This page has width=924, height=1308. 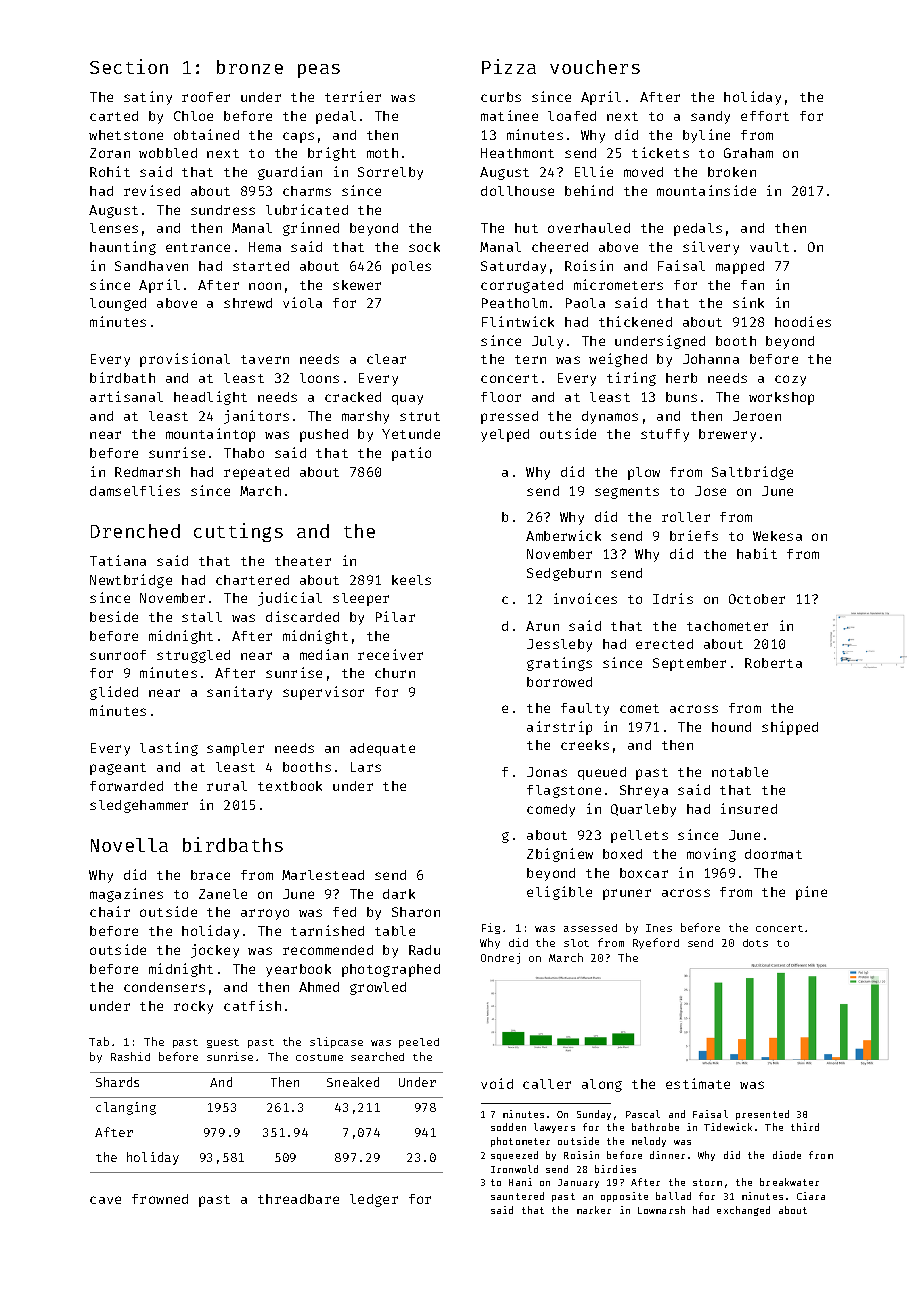 What do you see at coordinates (514, 1169) in the page?
I see `Ironwold` at bounding box center [514, 1169].
